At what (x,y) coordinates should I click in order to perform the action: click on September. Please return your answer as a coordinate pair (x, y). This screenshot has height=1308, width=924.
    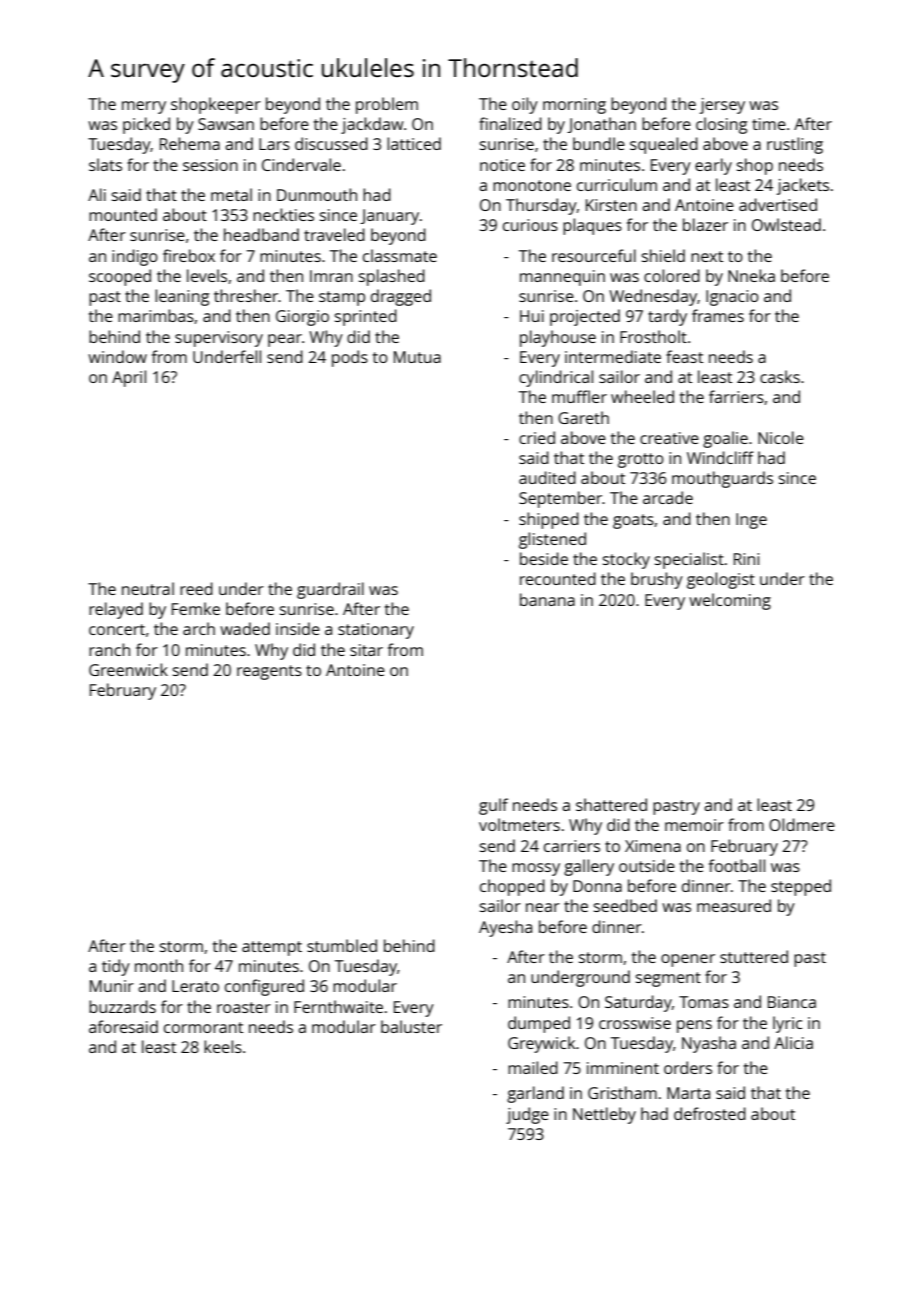
    Looking at the image, I should click on (561, 499).
